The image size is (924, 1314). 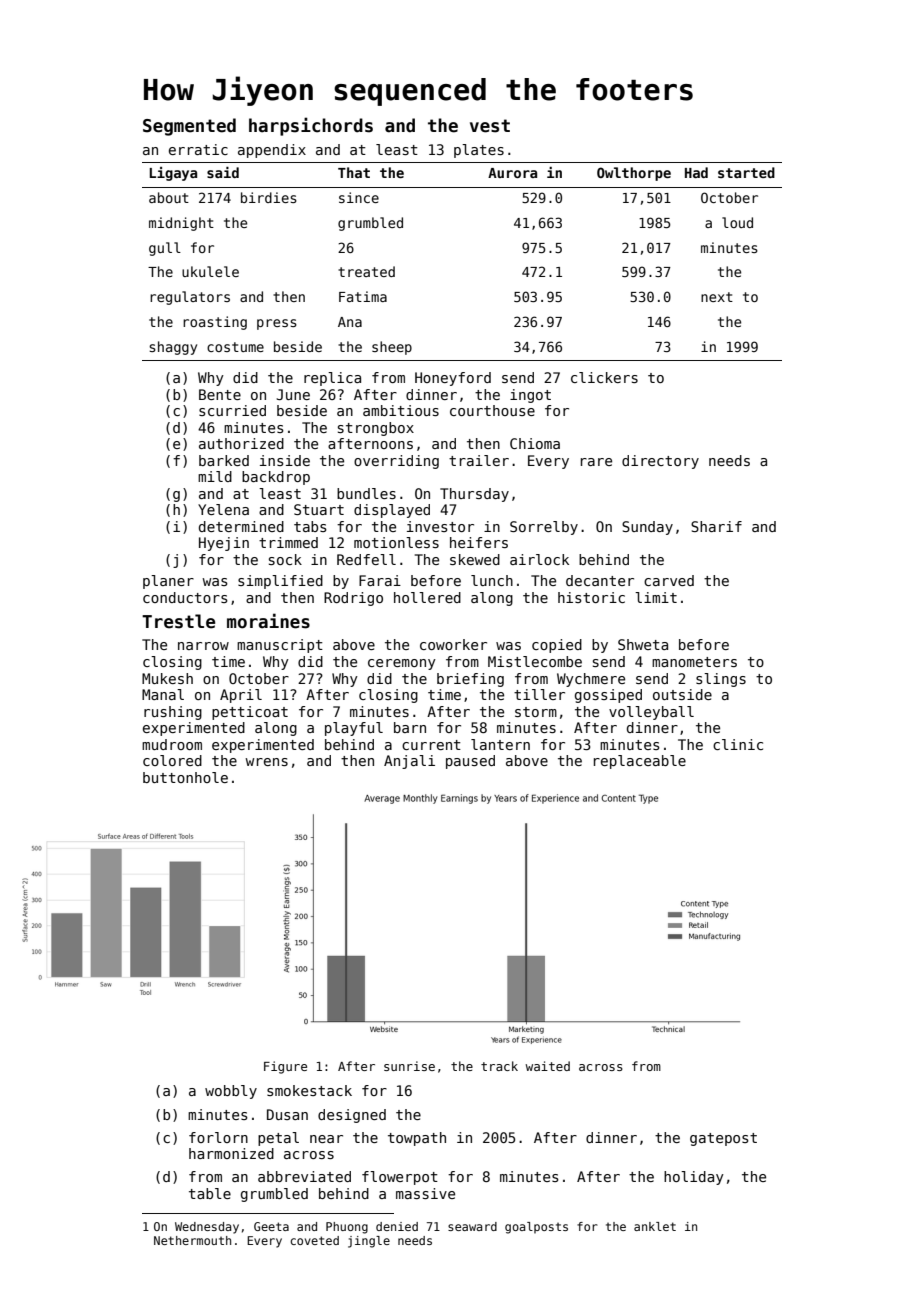 I want to click on anklet, so click(x=655, y=1226).
